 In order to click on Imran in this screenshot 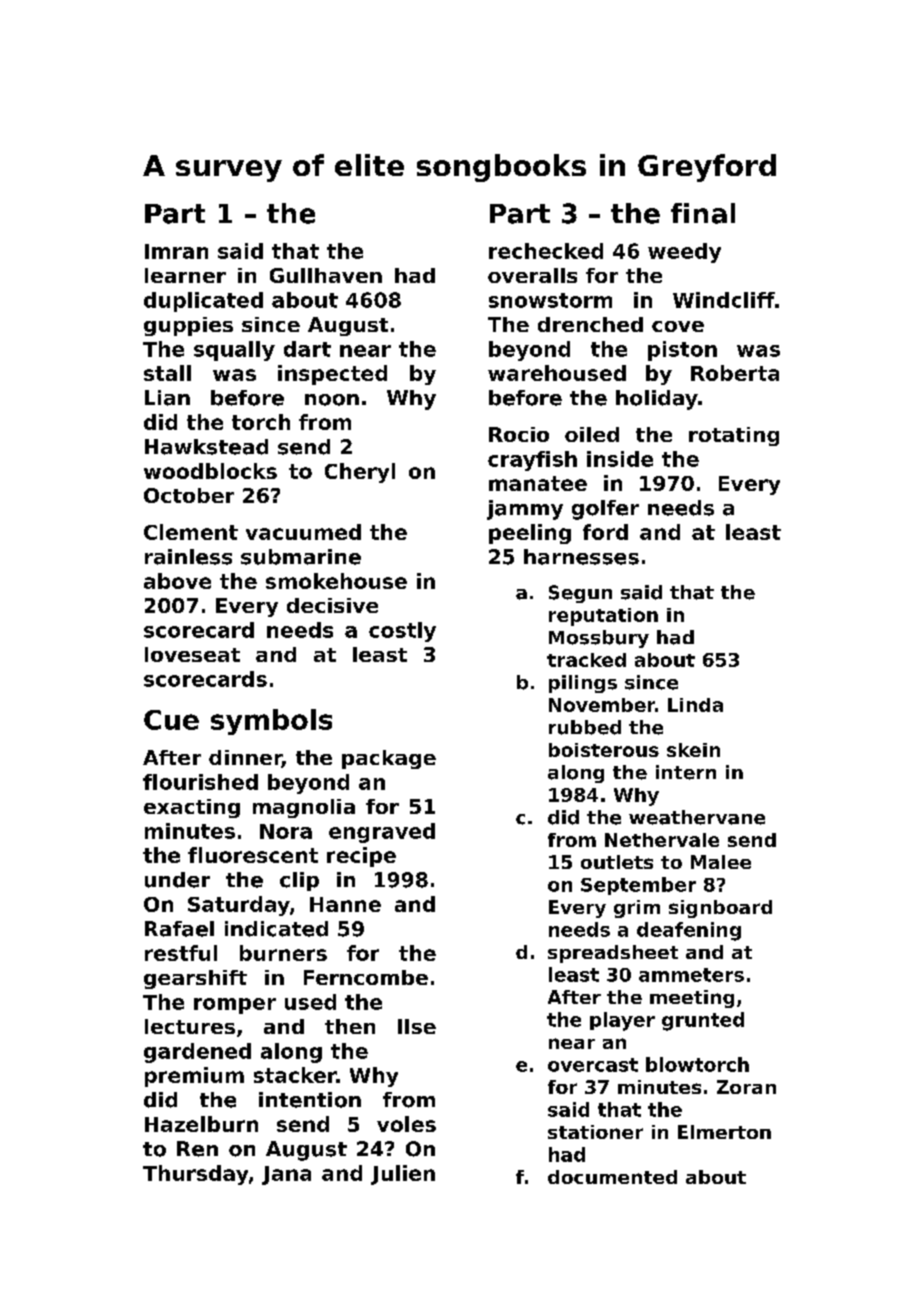, I will do `click(176, 251)`.
